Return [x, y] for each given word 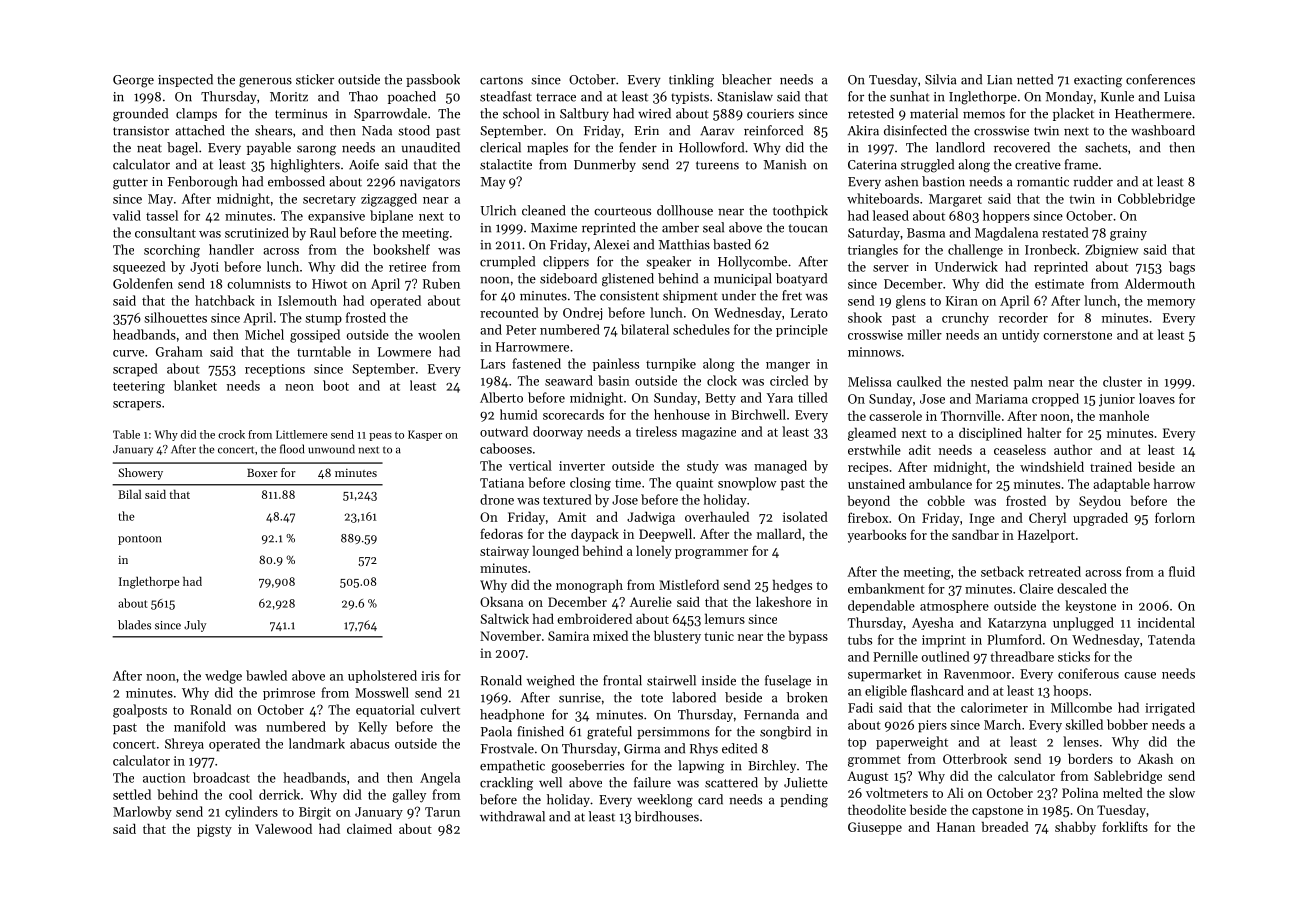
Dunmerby [605, 165]
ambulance [940, 483]
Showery [140, 474]
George [133, 81]
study [703, 467]
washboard [1163, 130]
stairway [504, 552]
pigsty [214, 830]
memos [984, 115]
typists [690, 98]
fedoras [501, 533]
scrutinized [257, 232]
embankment [886, 588]
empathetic [512, 766]
